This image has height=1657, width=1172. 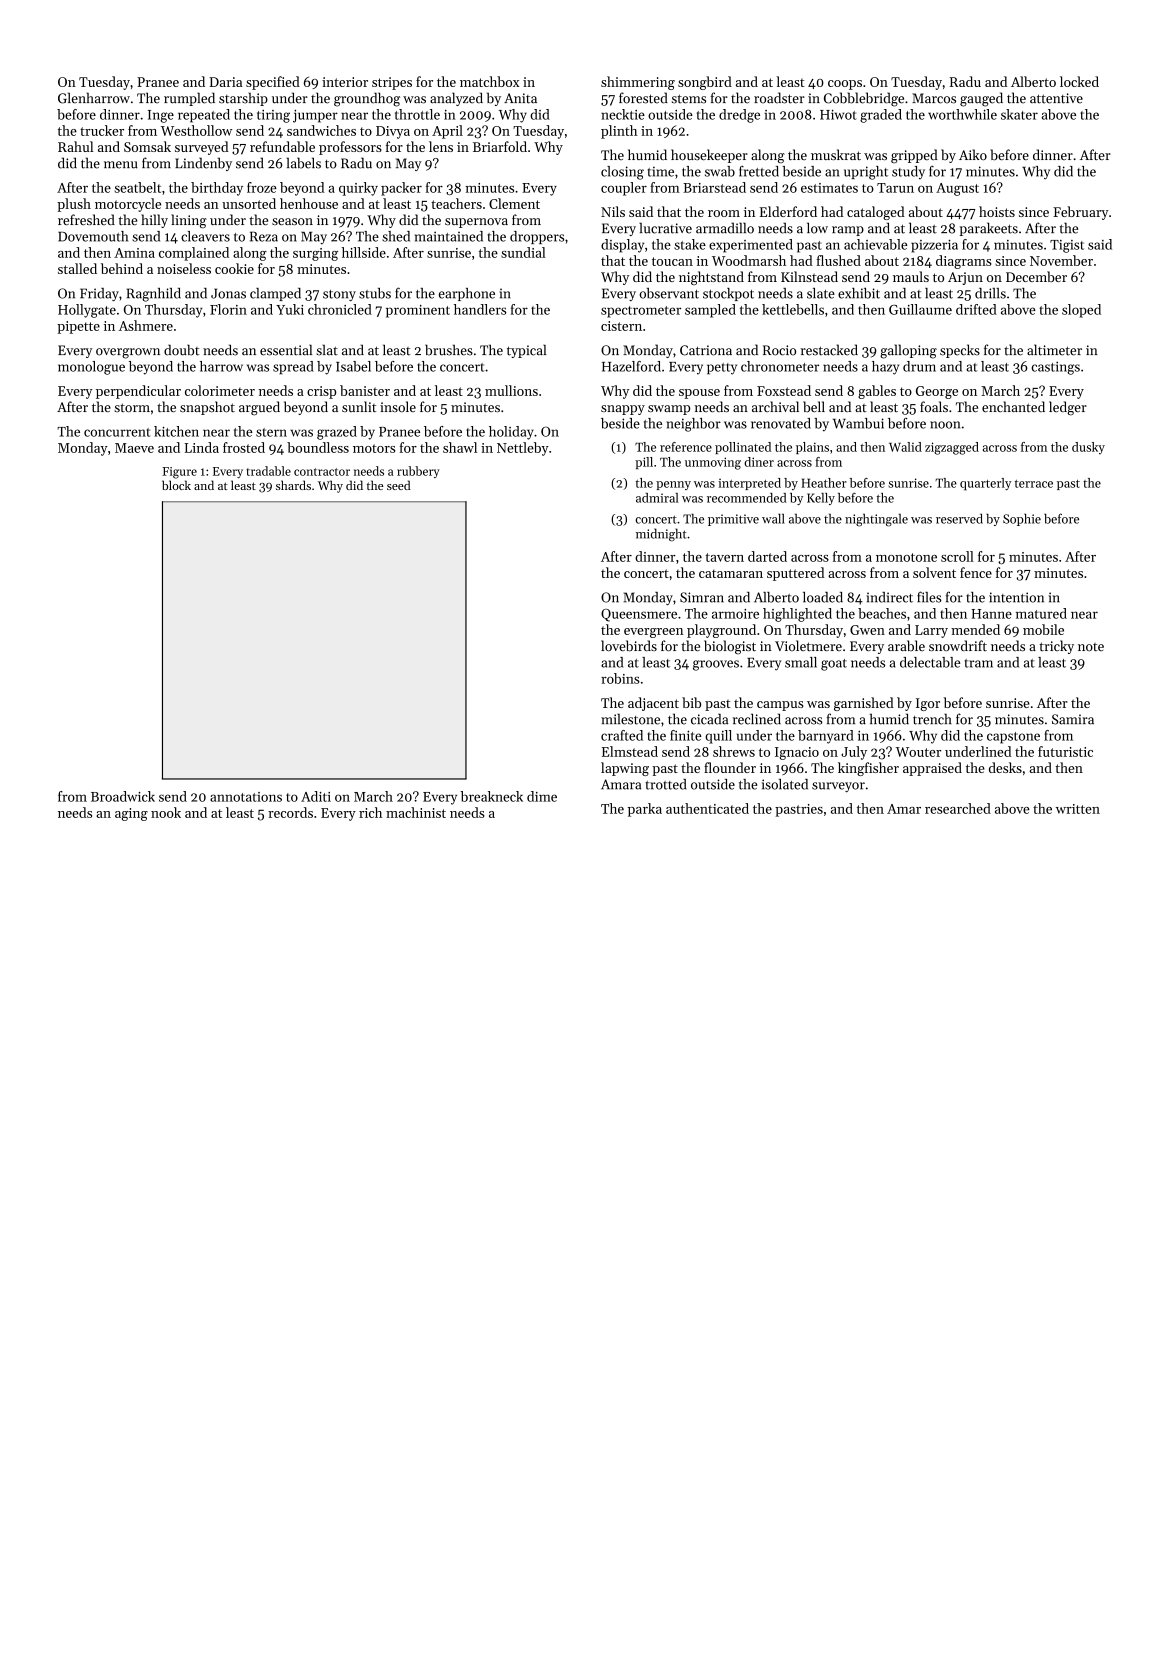 What do you see at coordinates (918, 752) in the image?
I see `Wouter` at bounding box center [918, 752].
